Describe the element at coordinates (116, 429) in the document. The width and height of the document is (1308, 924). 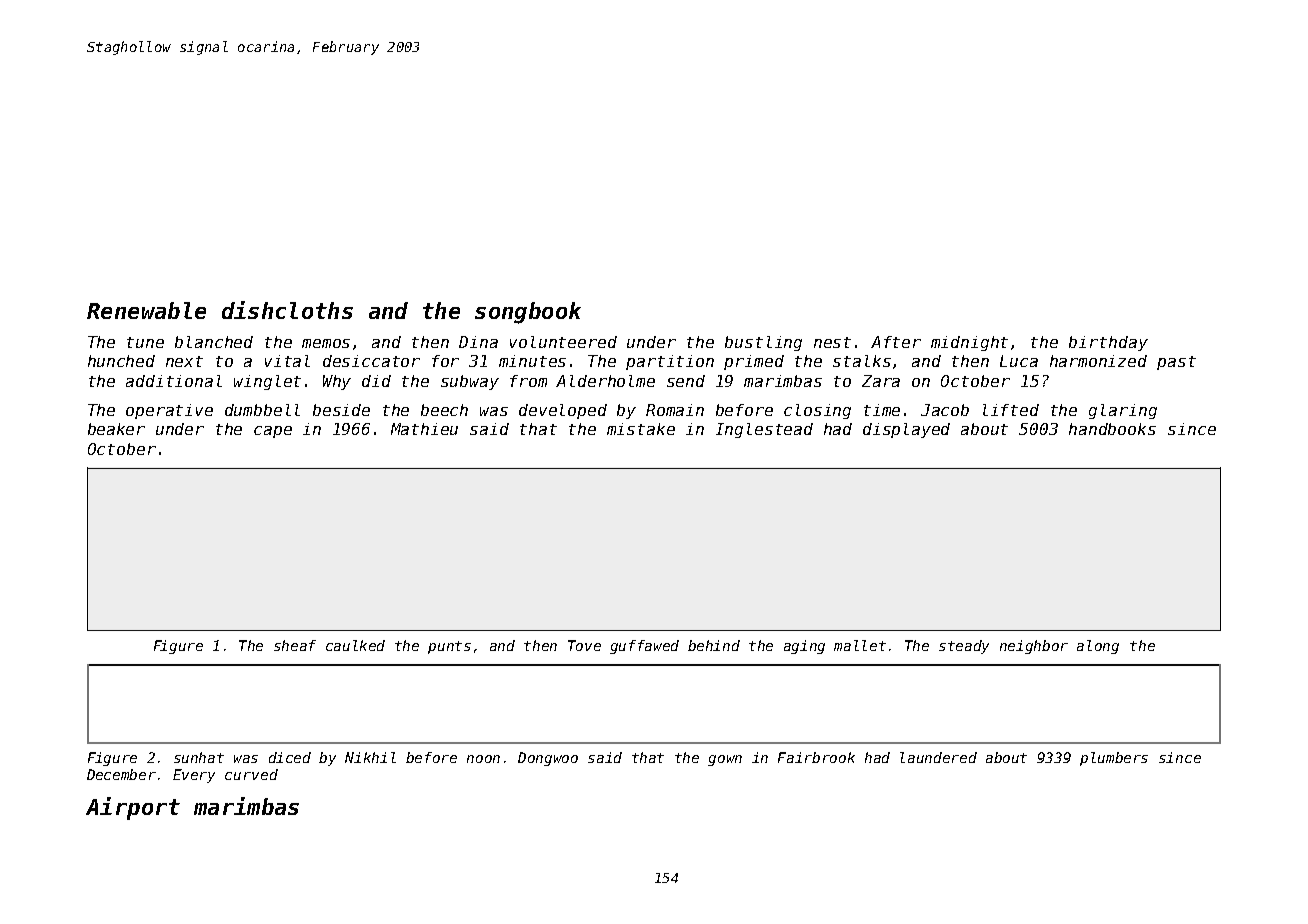
I see `beaker` at that location.
